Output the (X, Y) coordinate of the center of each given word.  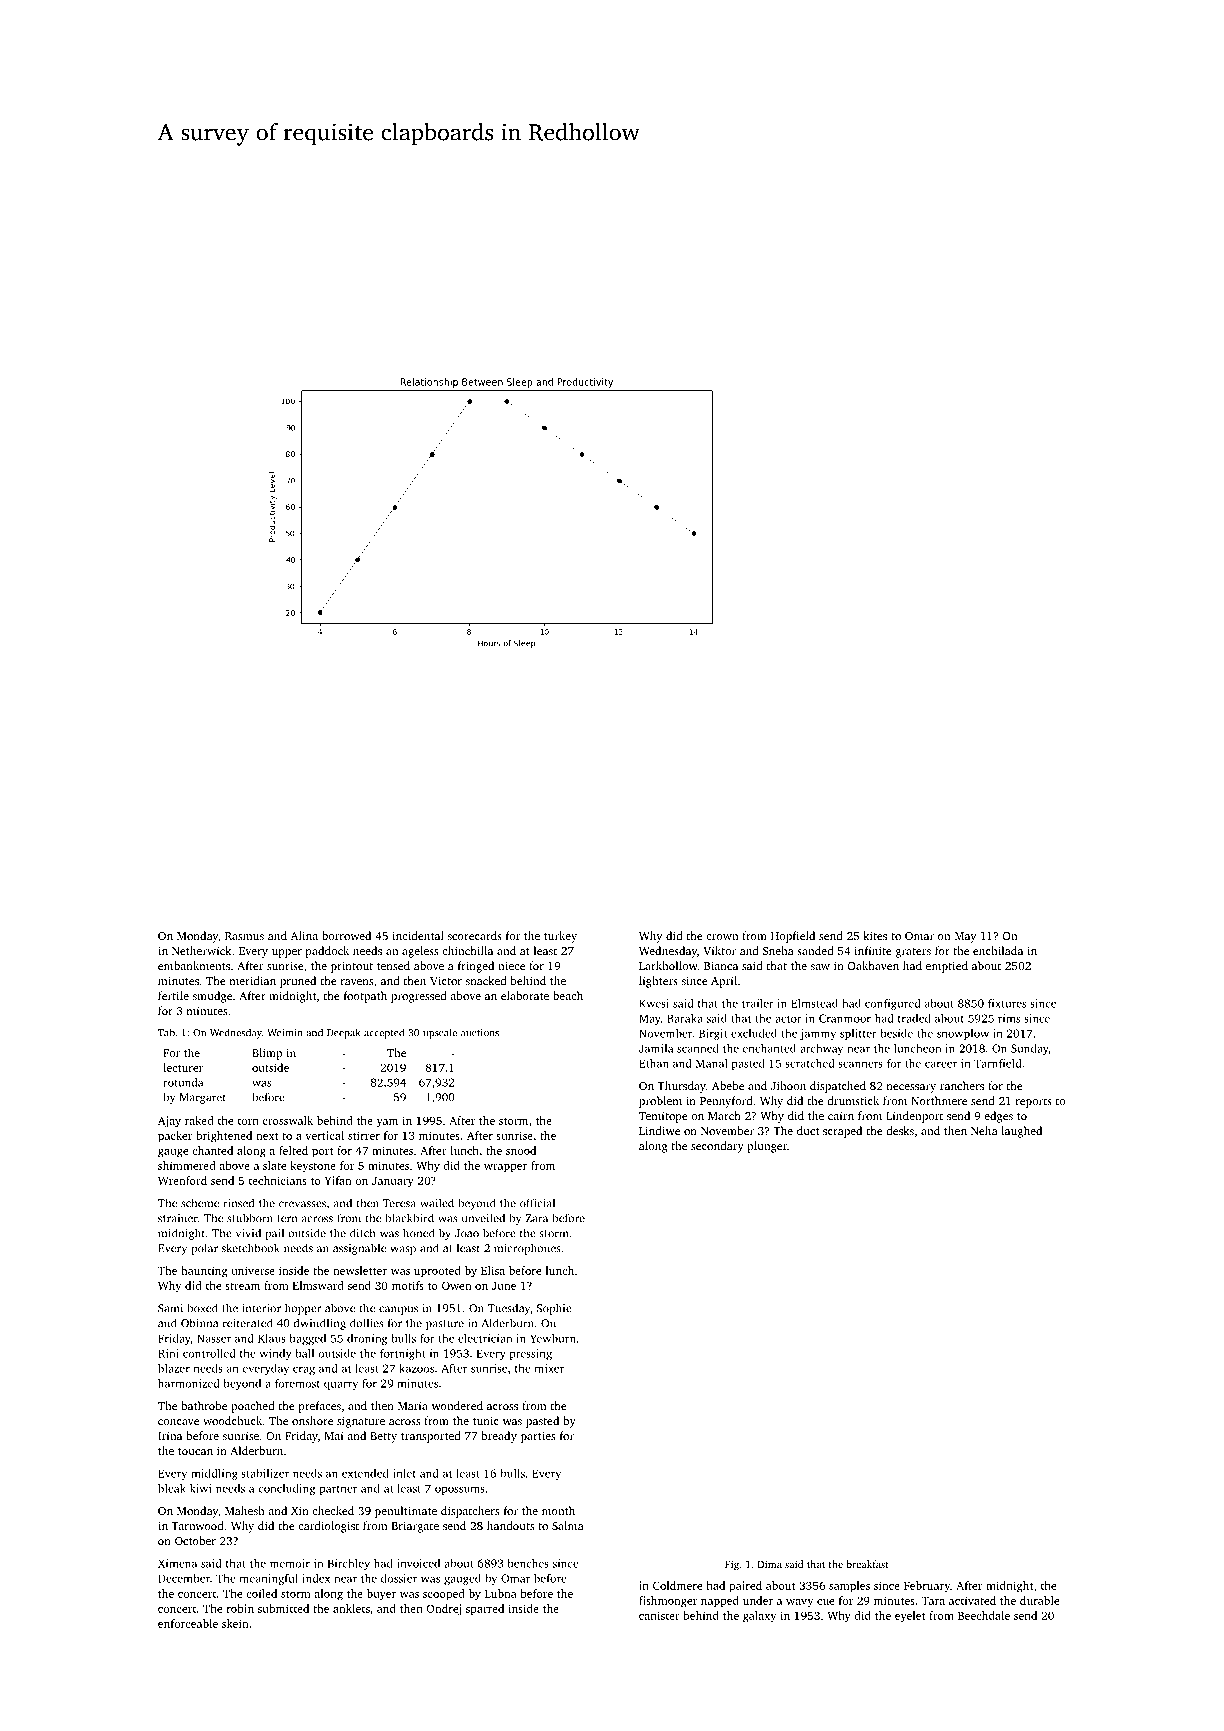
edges (998, 1117)
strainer (178, 1218)
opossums (460, 1490)
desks (900, 1130)
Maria (413, 1406)
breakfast (867, 1564)
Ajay (169, 1122)
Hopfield (793, 937)
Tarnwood (197, 1525)
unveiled (483, 1218)
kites (875, 935)
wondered (457, 1405)
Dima (770, 1564)
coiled (261, 1593)
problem (660, 1102)
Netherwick (201, 950)
